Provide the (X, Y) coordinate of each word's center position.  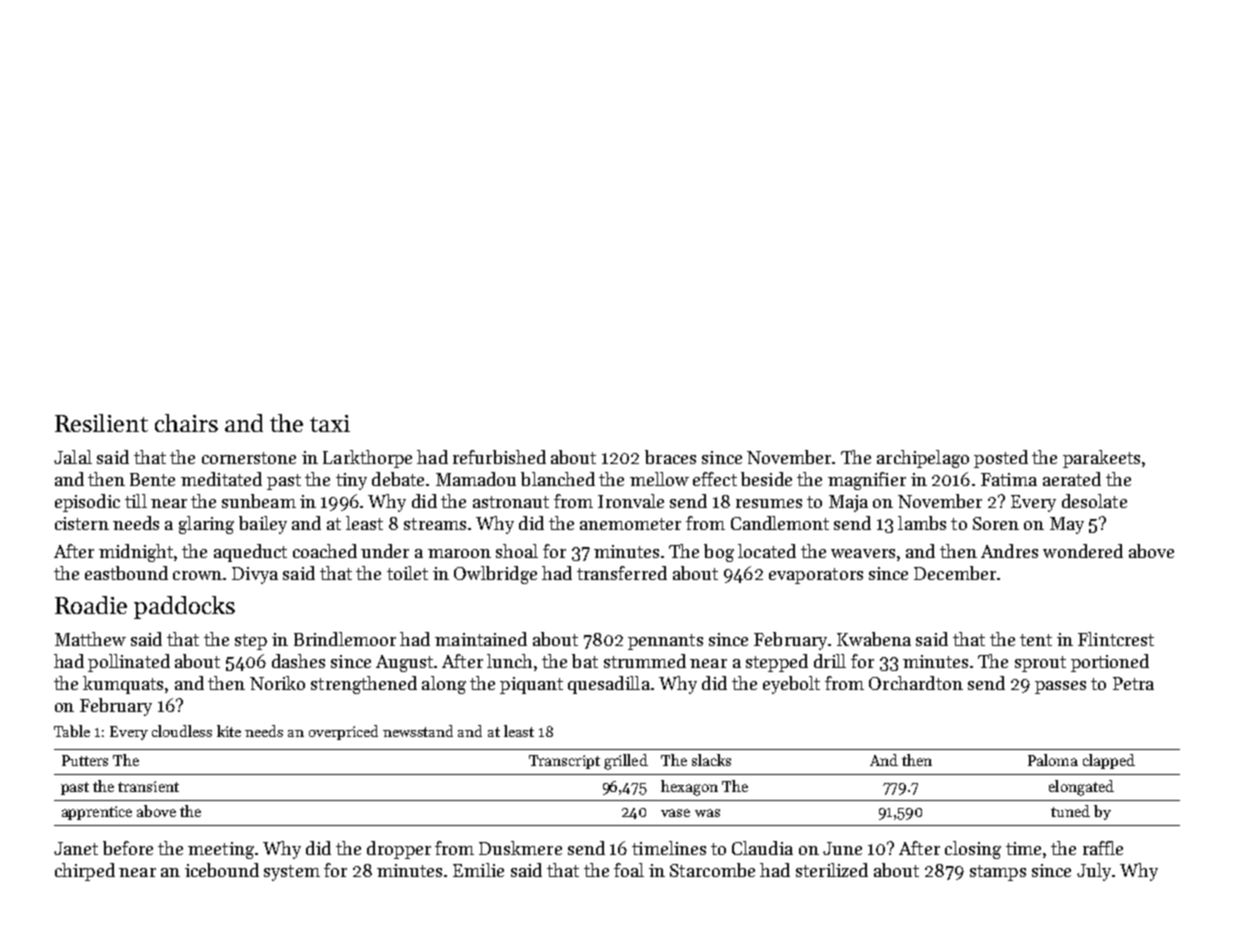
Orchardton (916, 683)
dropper (399, 850)
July (1094, 872)
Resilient (101, 423)
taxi (330, 423)
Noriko (277, 683)
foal (629, 870)
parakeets (1101, 459)
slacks (711, 760)
